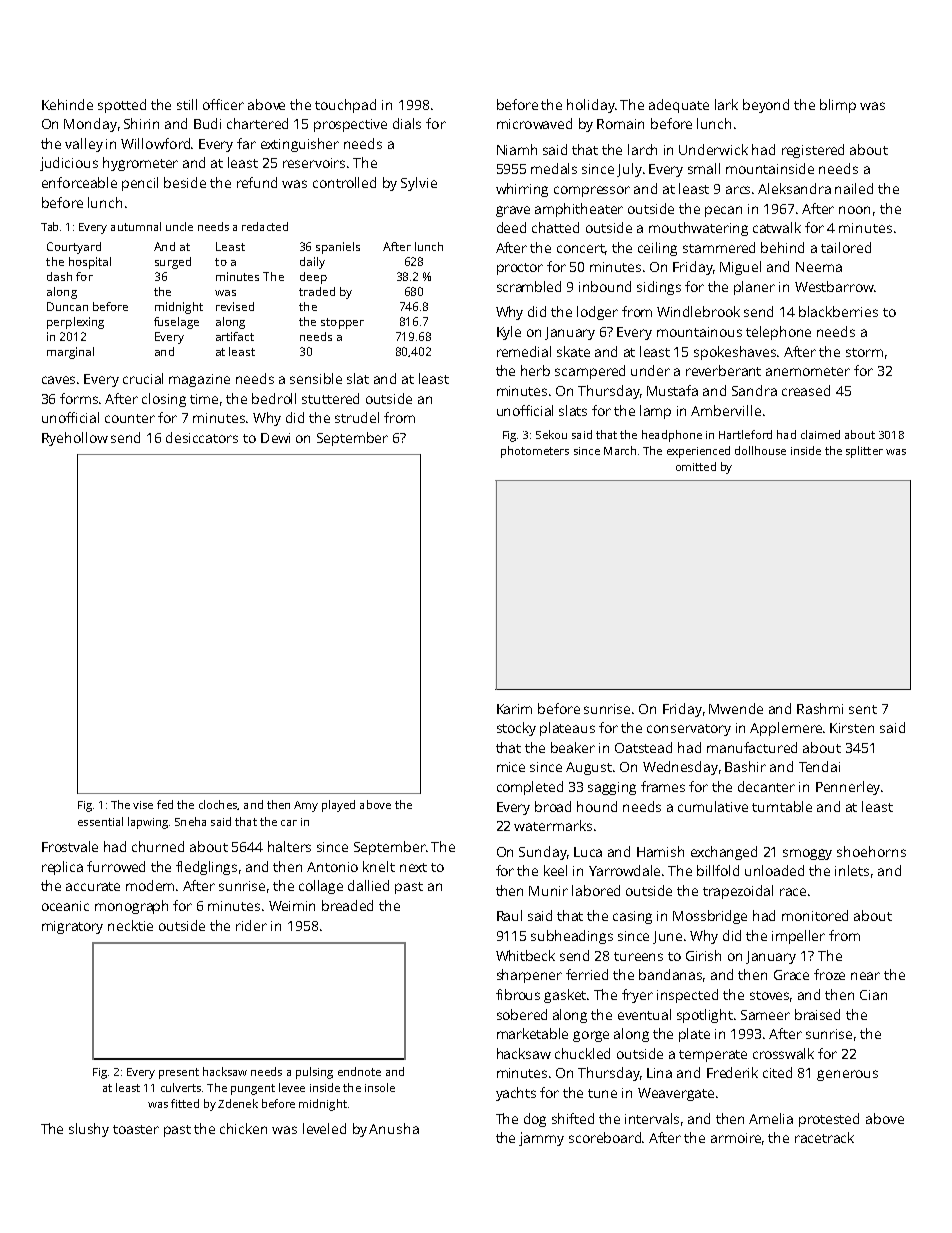  I want to click on Amberville, so click(726, 410).
